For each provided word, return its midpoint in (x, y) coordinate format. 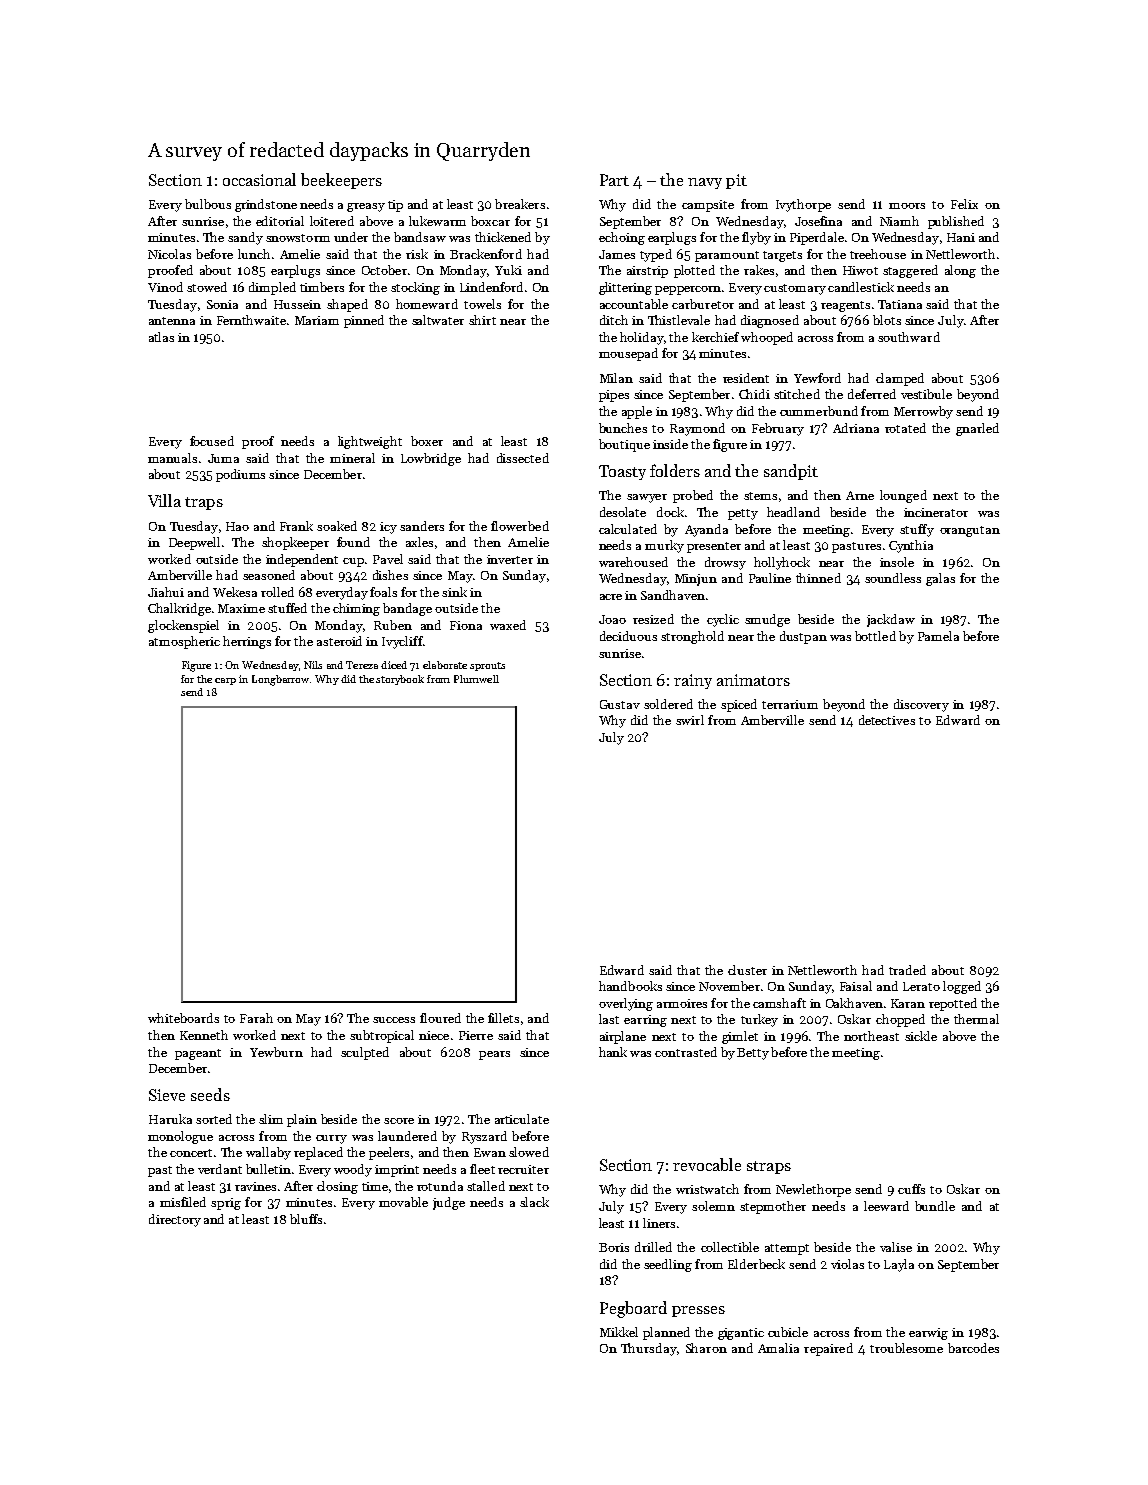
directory (175, 1220)
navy (705, 183)
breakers (520, 204)
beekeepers (341, 181)
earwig (928, 1334)
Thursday (649, 1349)
